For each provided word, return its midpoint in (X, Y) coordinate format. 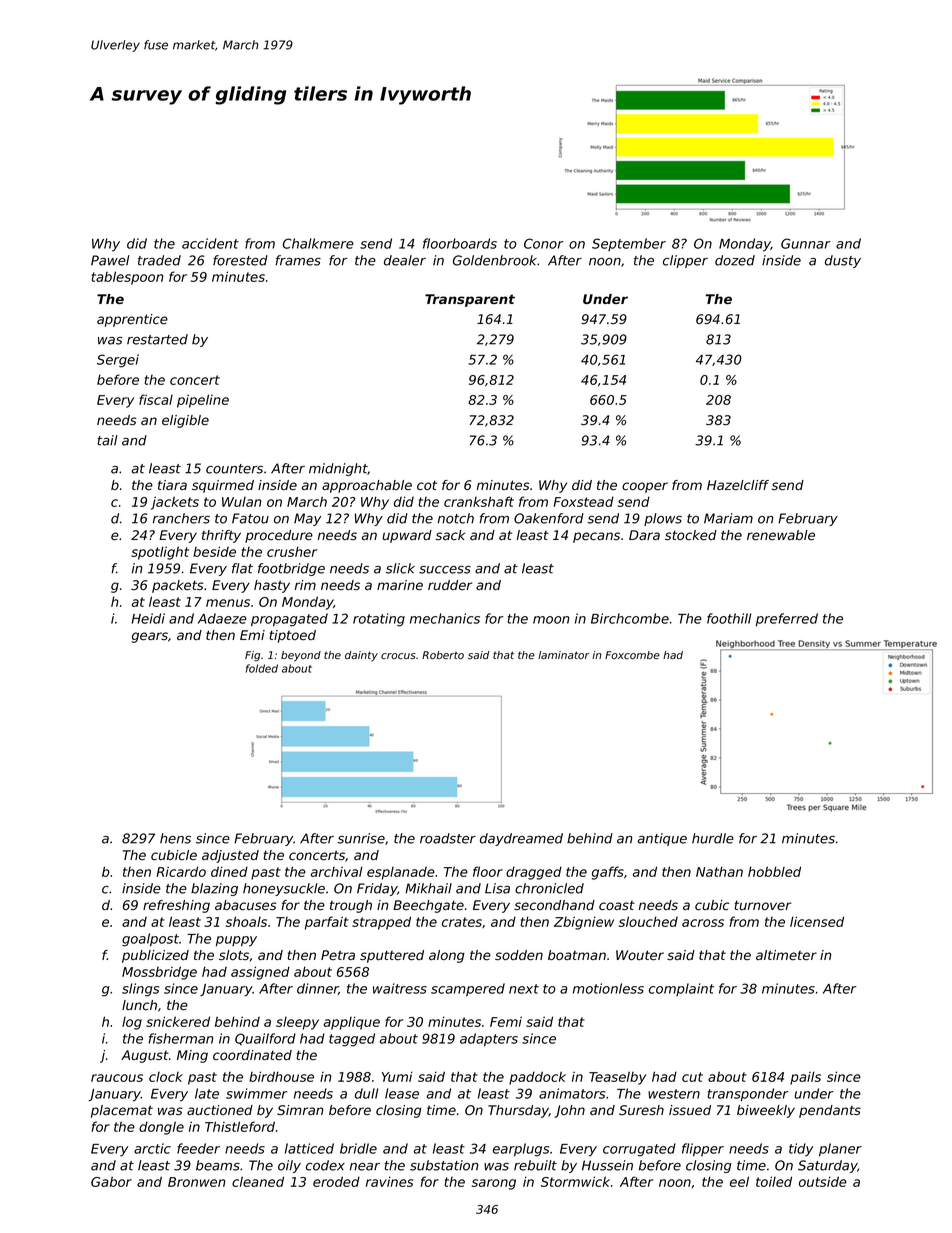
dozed (735, 260)
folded (262, 668)
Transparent (470, 300)
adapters (489, 1040)
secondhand (554, 905)
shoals (246, 921)
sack (450, 535)
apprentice (132, 320)
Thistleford (240, 1126)
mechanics (445, 618)
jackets (175, 503)
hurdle (713, 838)
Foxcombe (632, 655)
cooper (645, 487)
